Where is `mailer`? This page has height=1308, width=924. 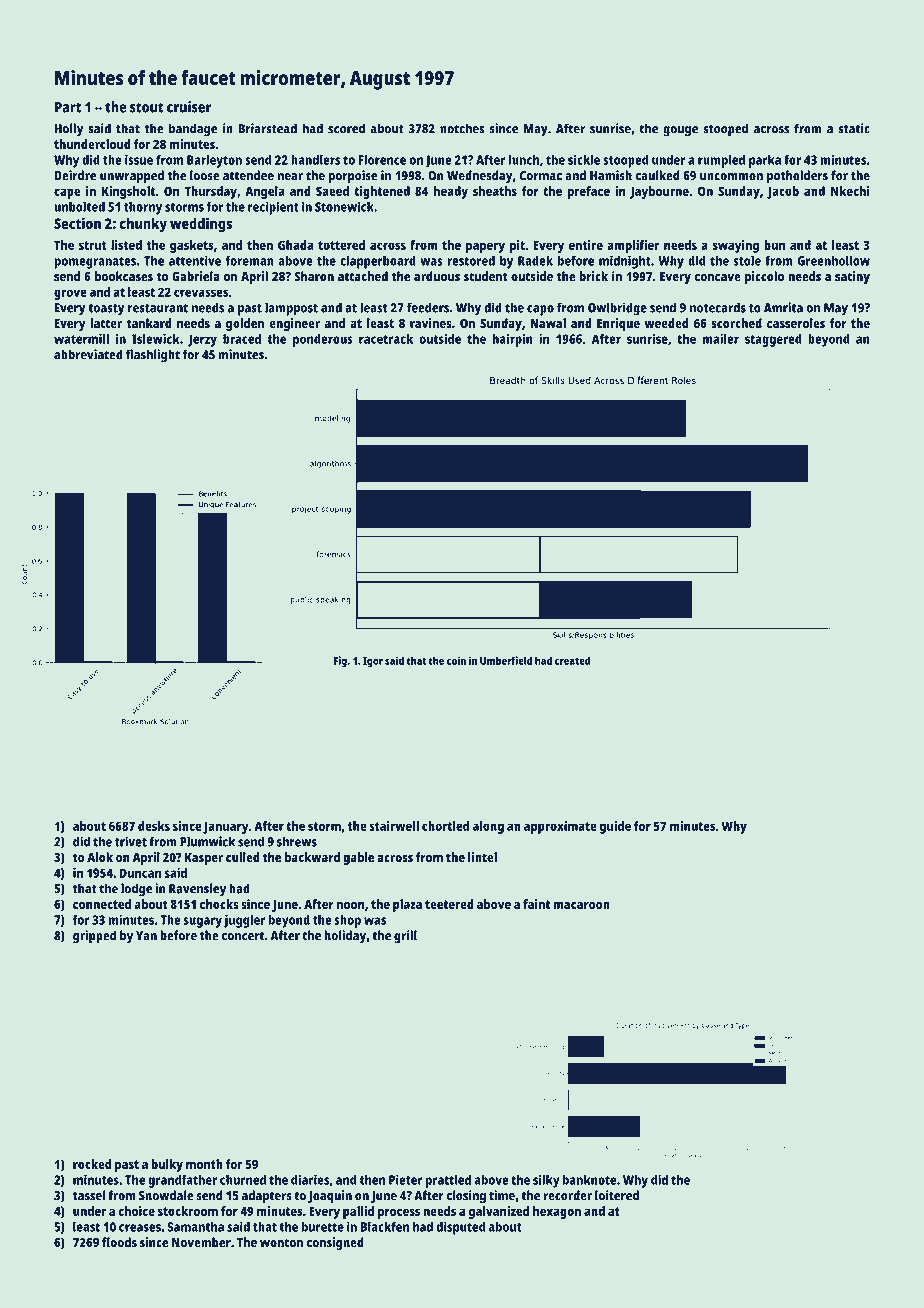
mailer is located at coordinates (721, 339).
